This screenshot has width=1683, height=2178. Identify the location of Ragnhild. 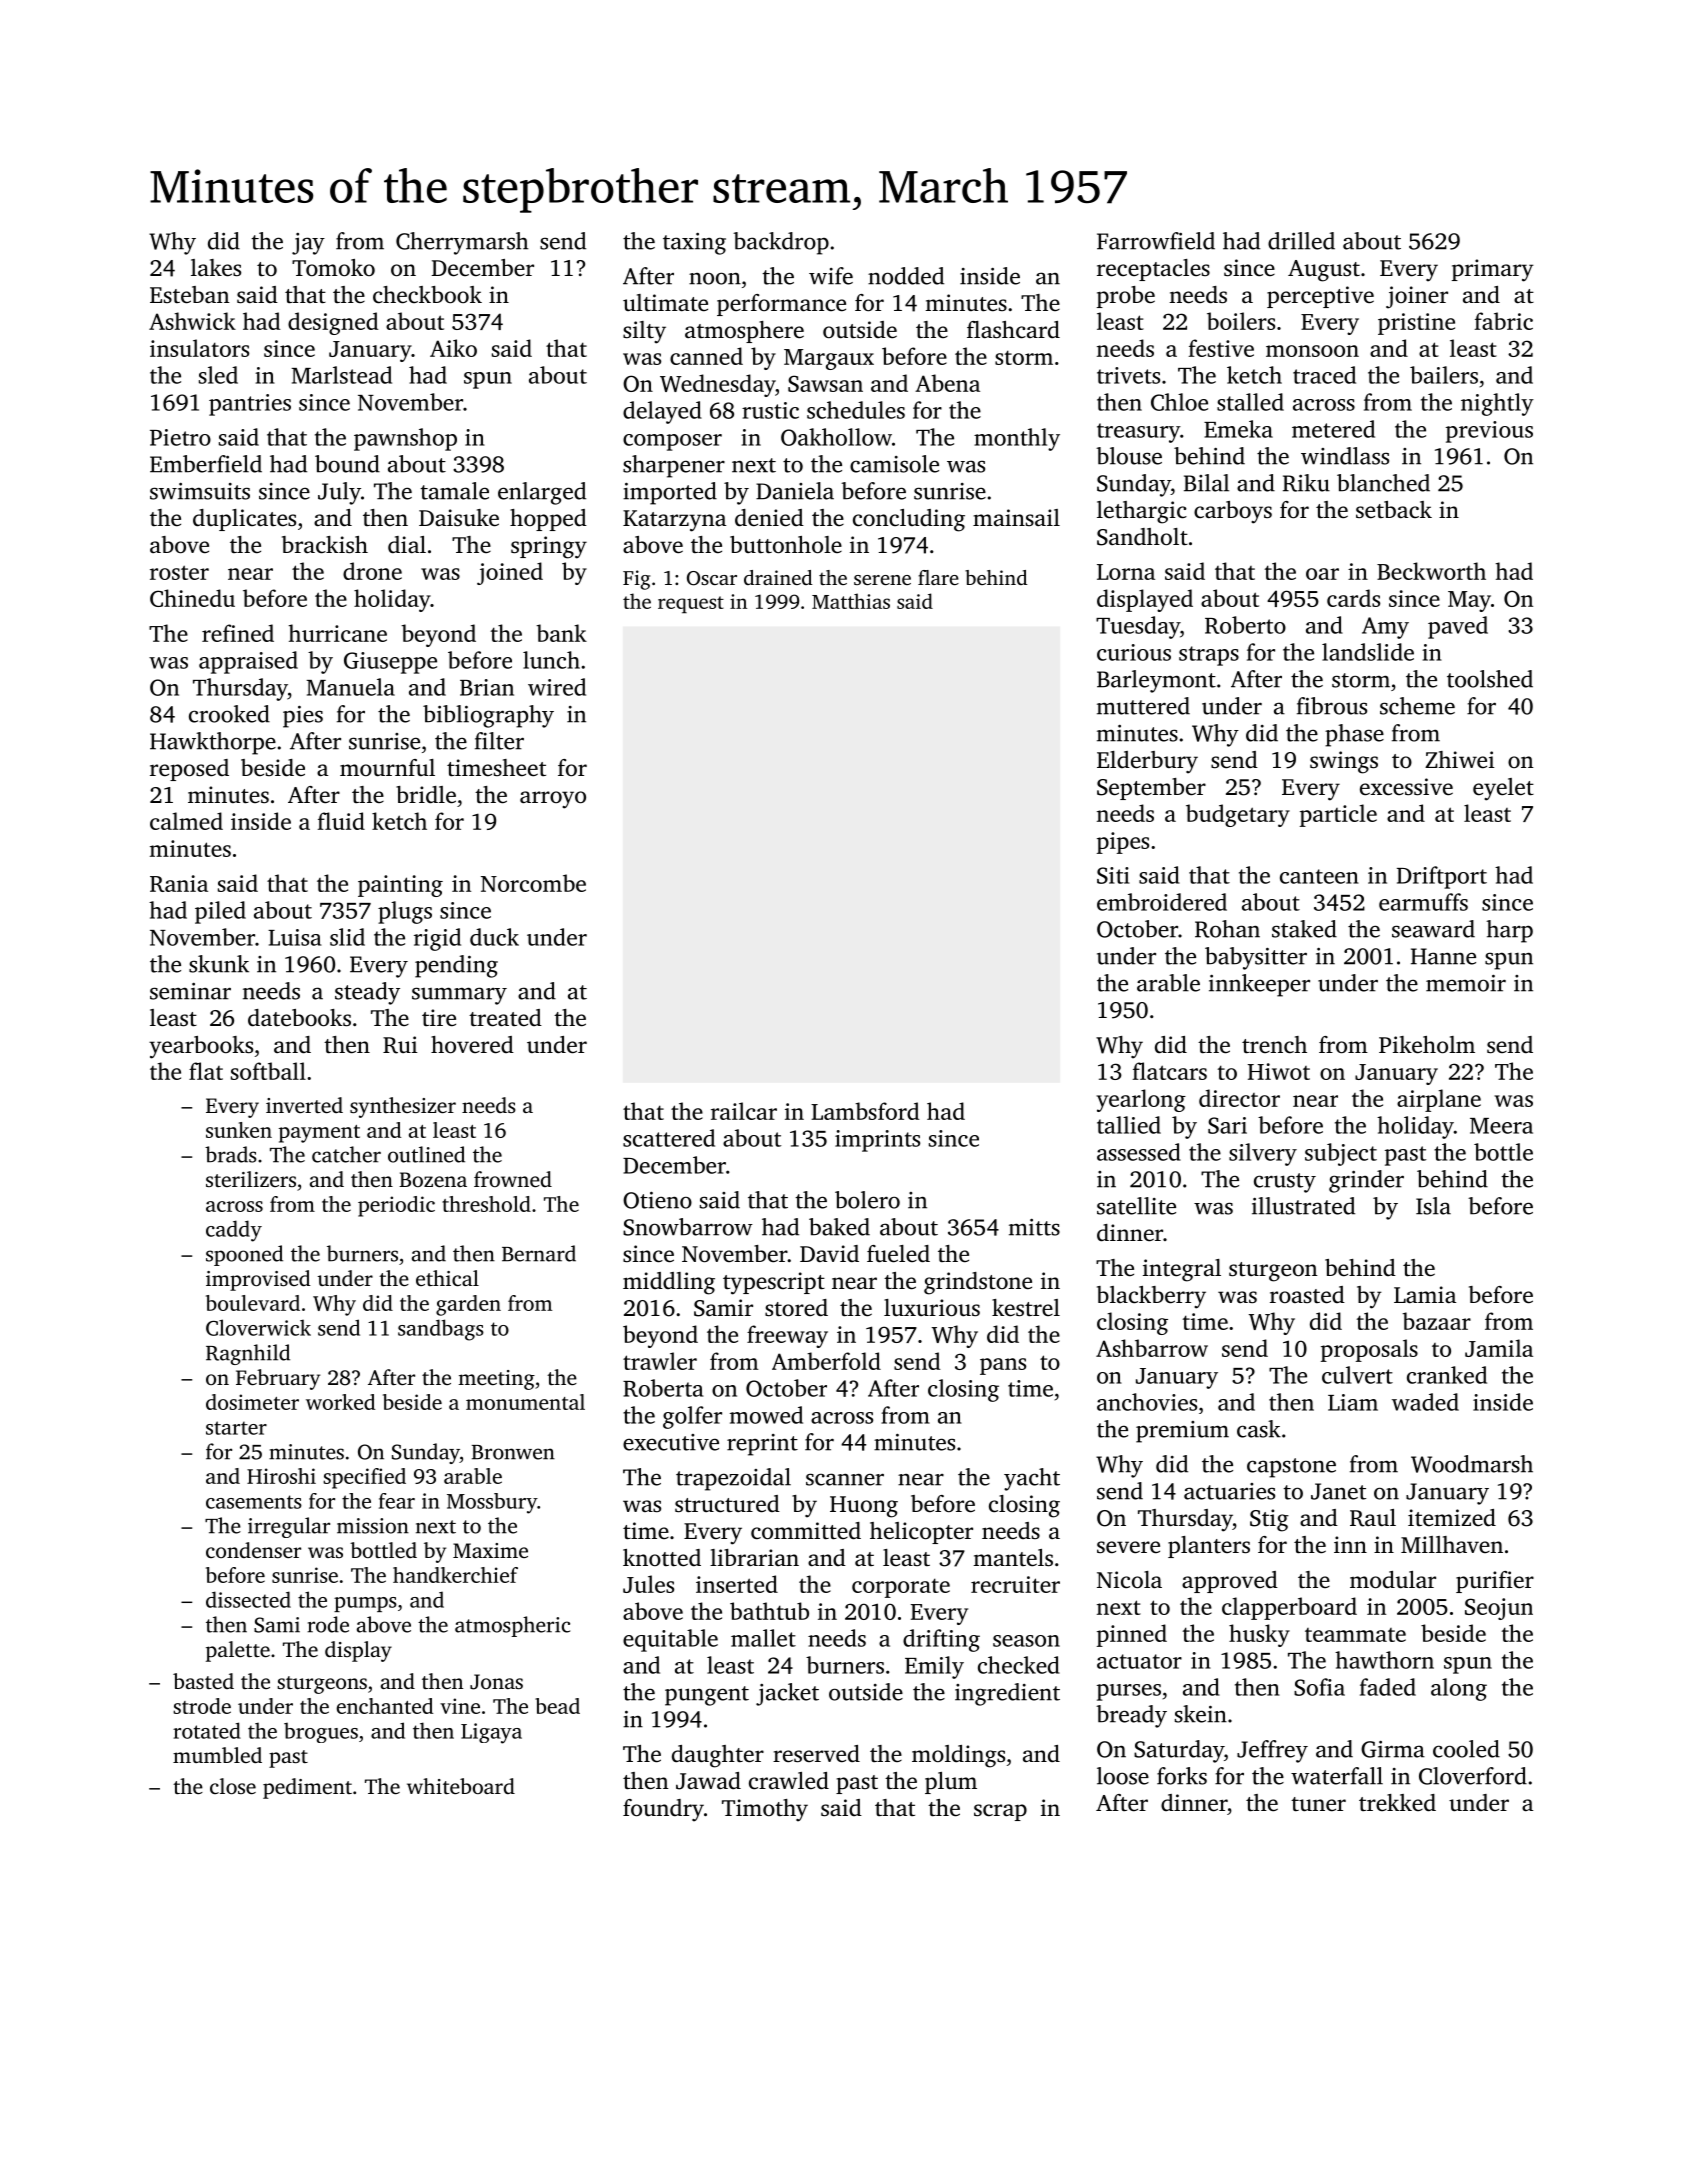
(248, 1354).
